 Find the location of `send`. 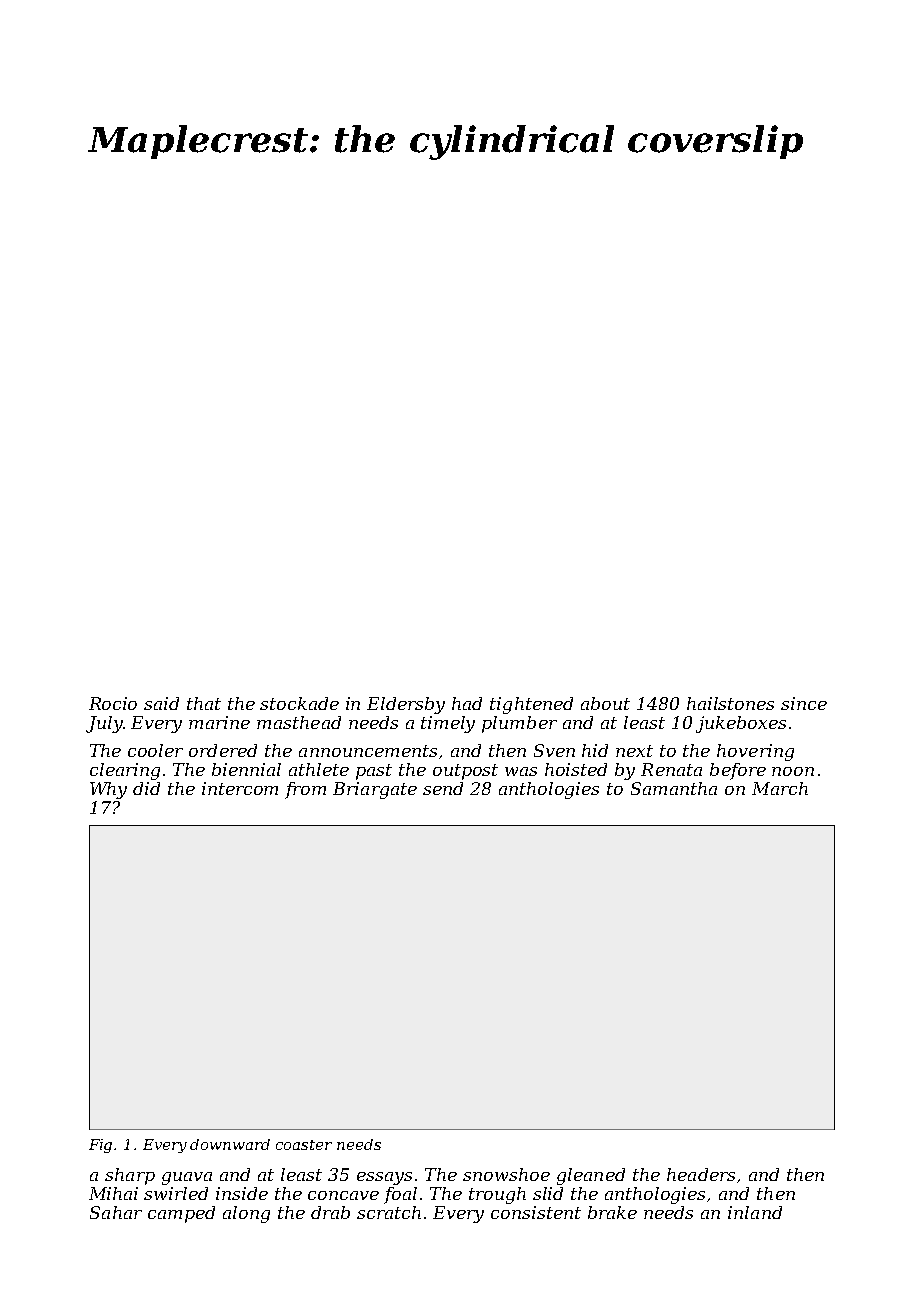

send is located at coordinates (443, 788).
